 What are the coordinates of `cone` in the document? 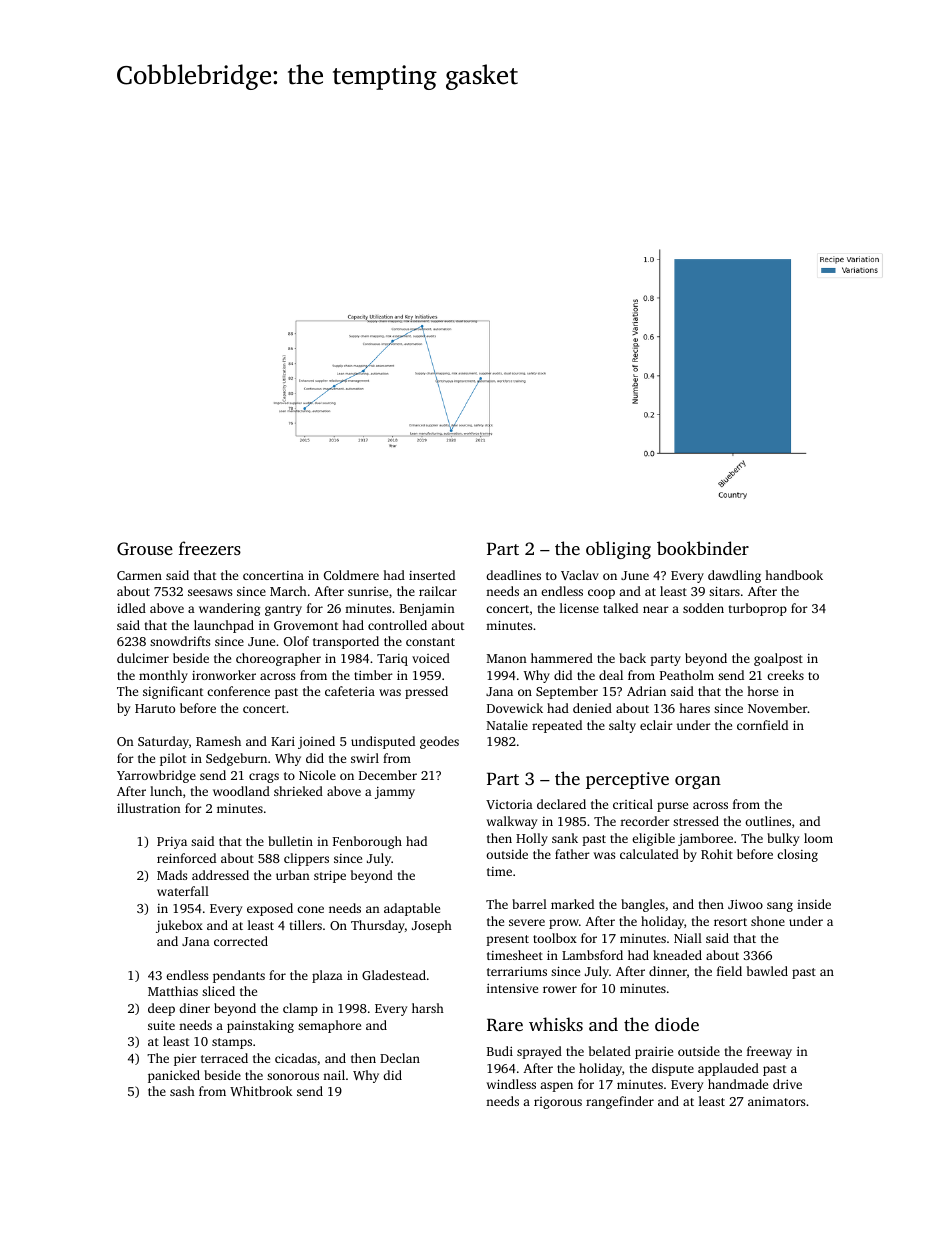 It's located at (310, 909).
